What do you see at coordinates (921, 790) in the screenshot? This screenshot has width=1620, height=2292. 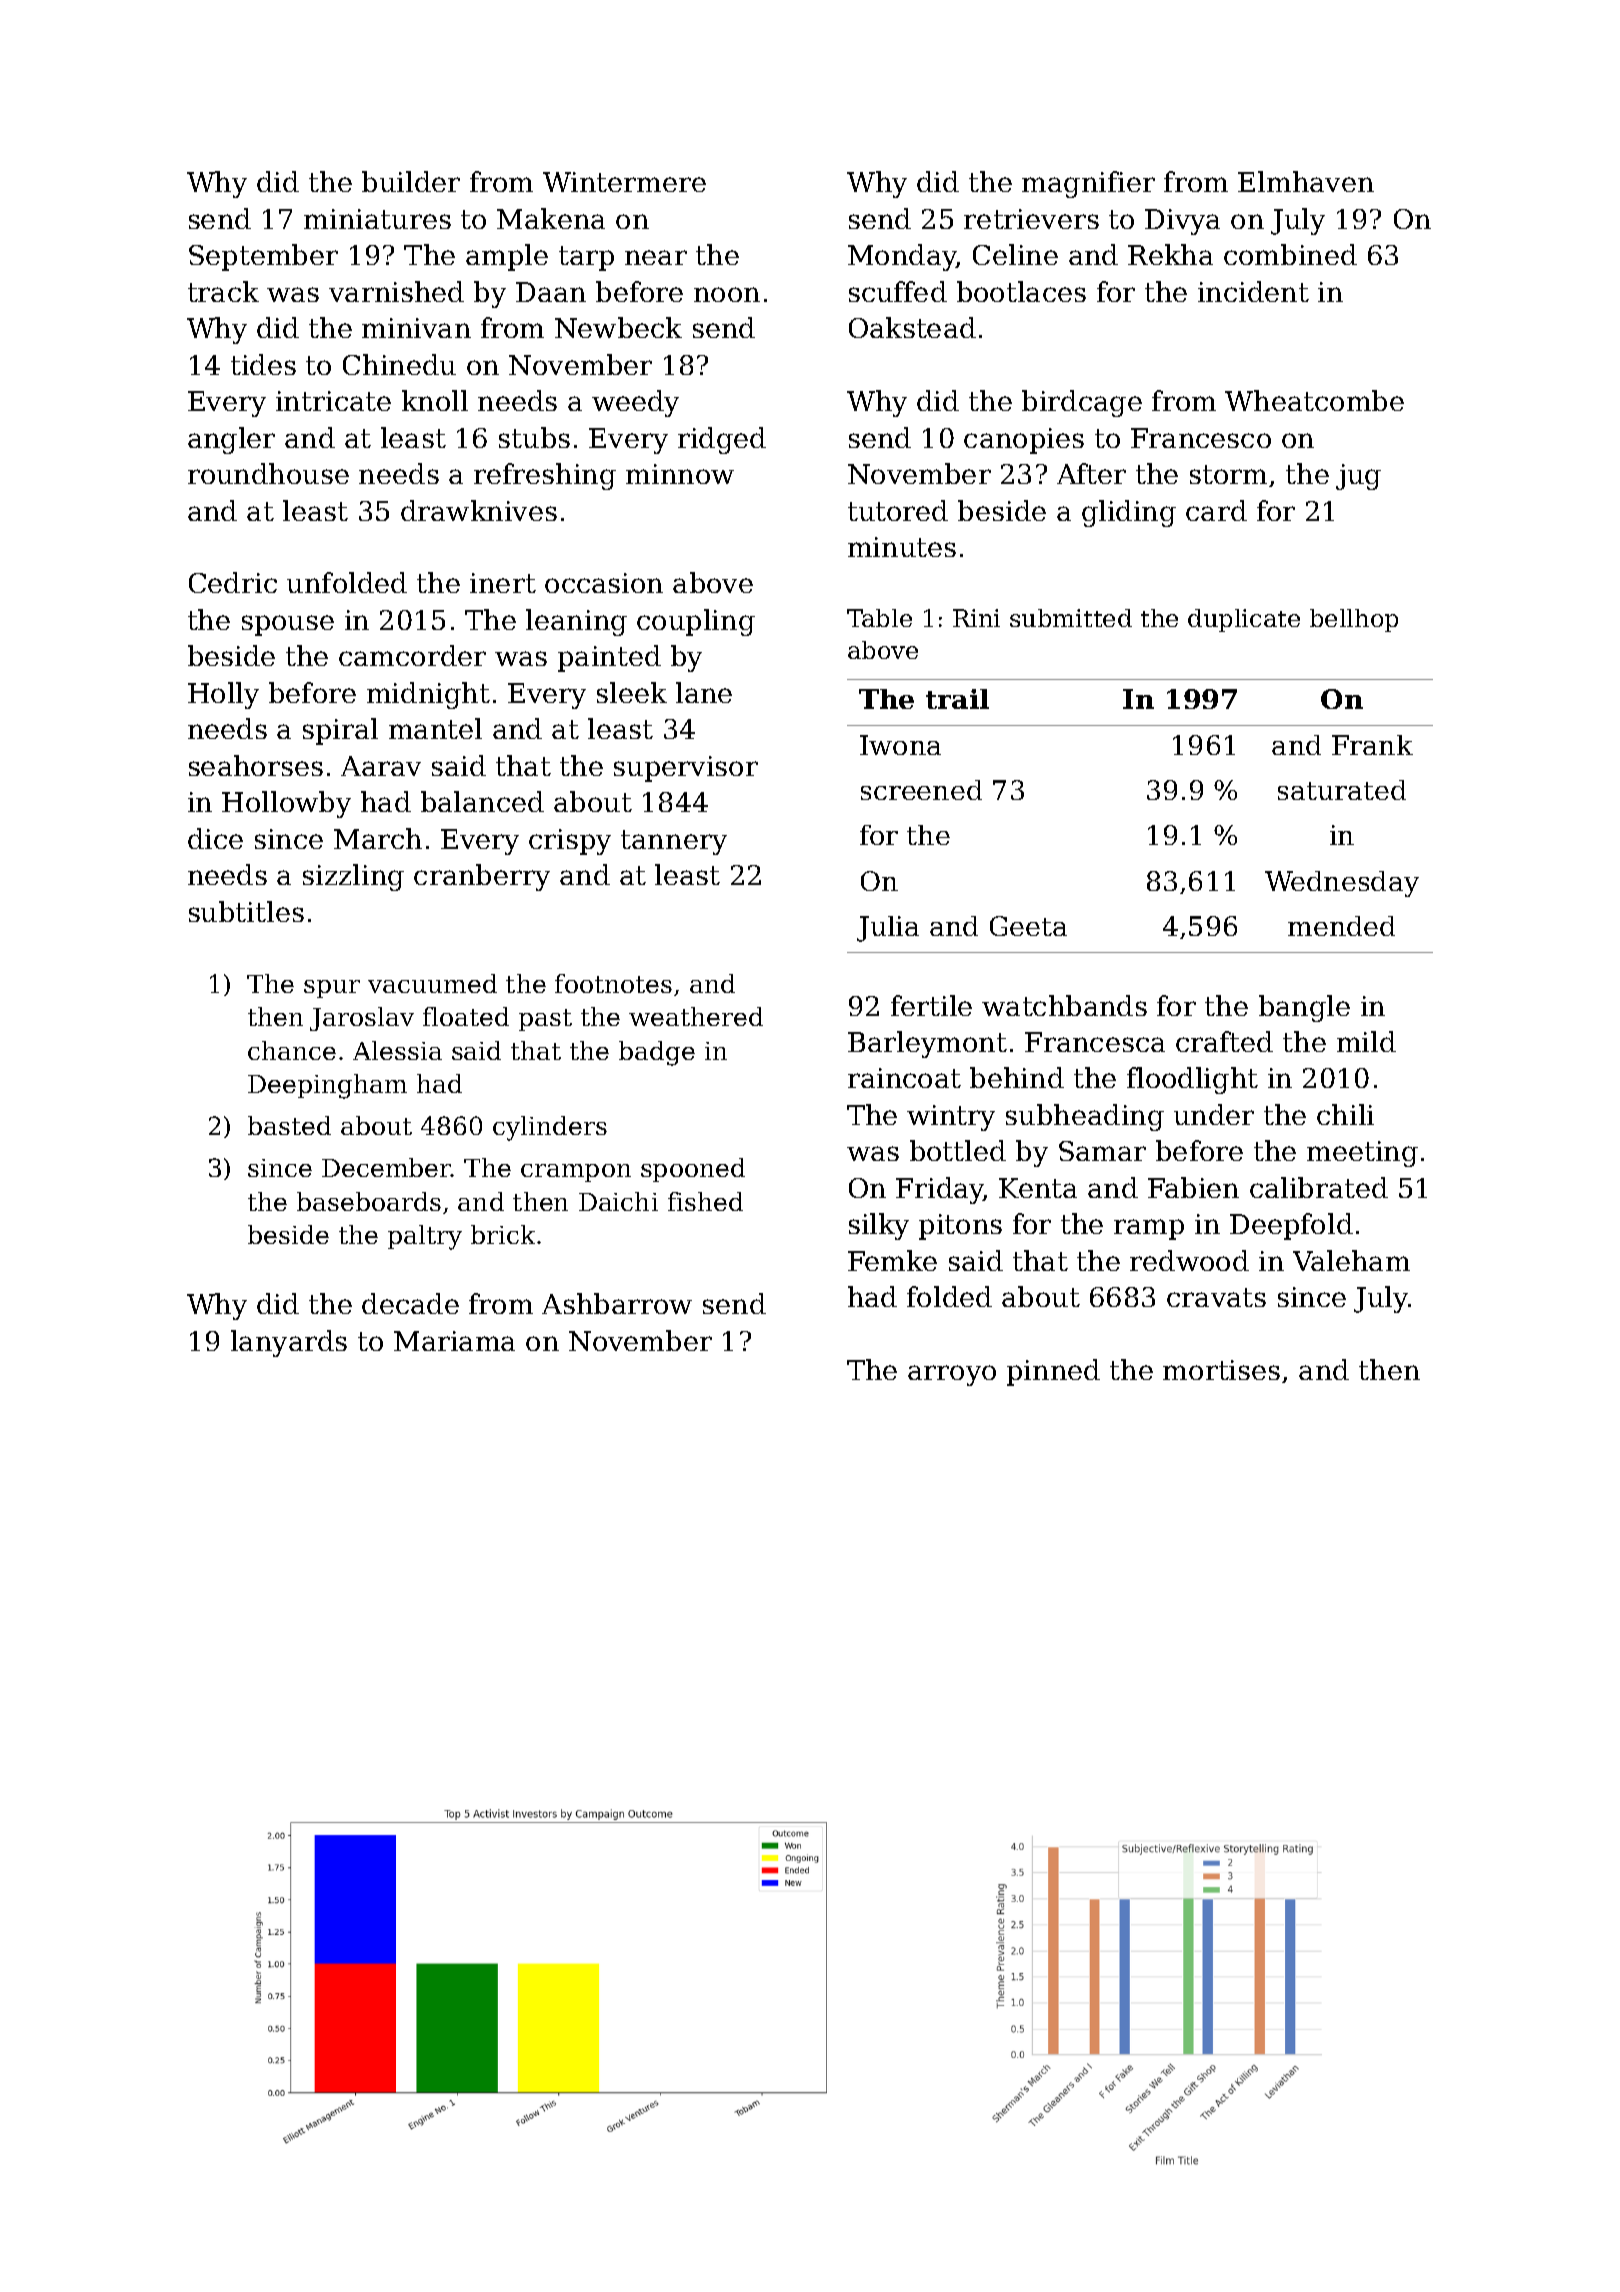 I see `screened` at bounding box center [921, 790].
